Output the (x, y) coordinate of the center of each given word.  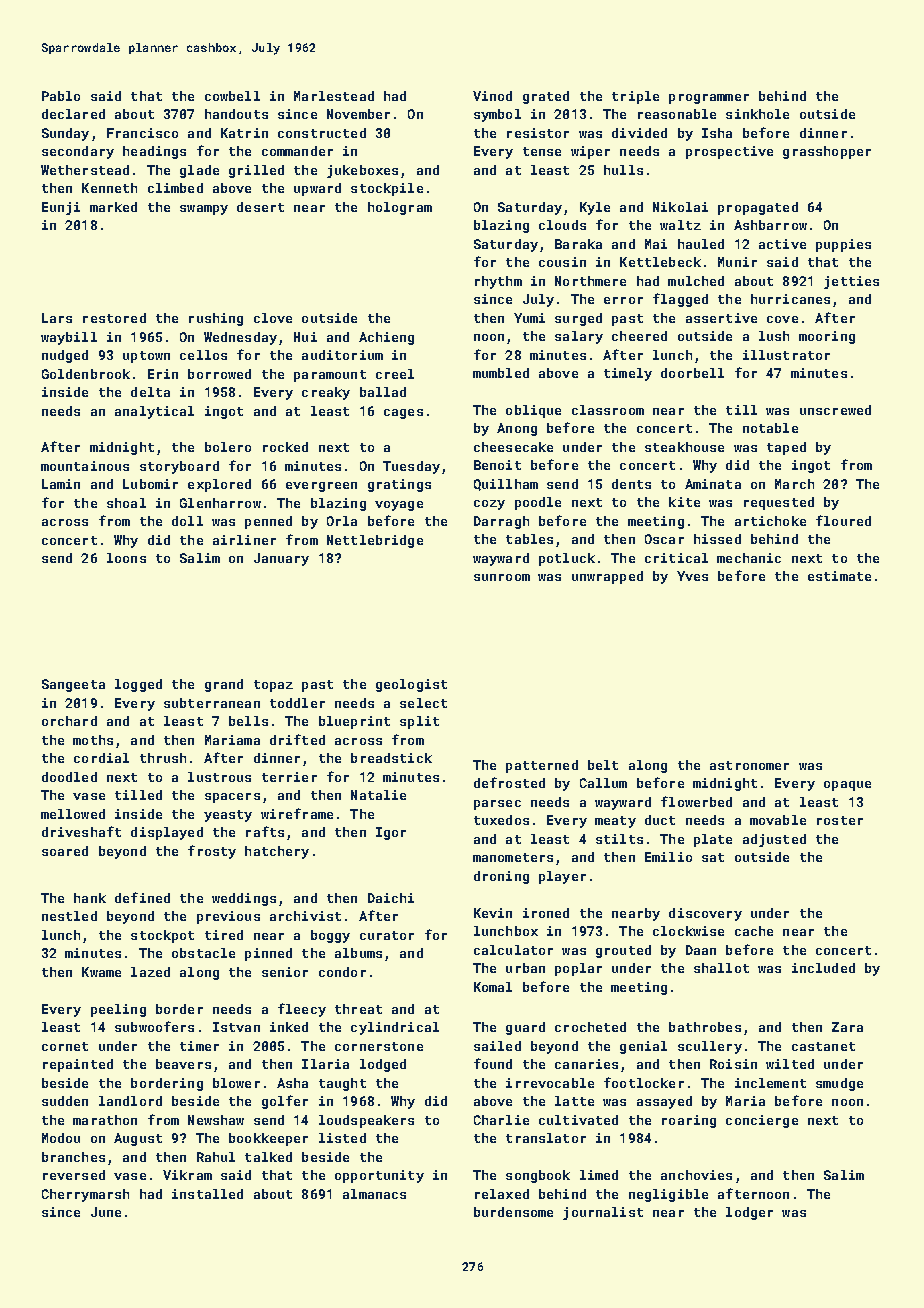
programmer (709, 99)
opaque (847, 786)
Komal (493, 987)
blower (236, 1083)
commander (297, 151)
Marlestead (334, 96)
